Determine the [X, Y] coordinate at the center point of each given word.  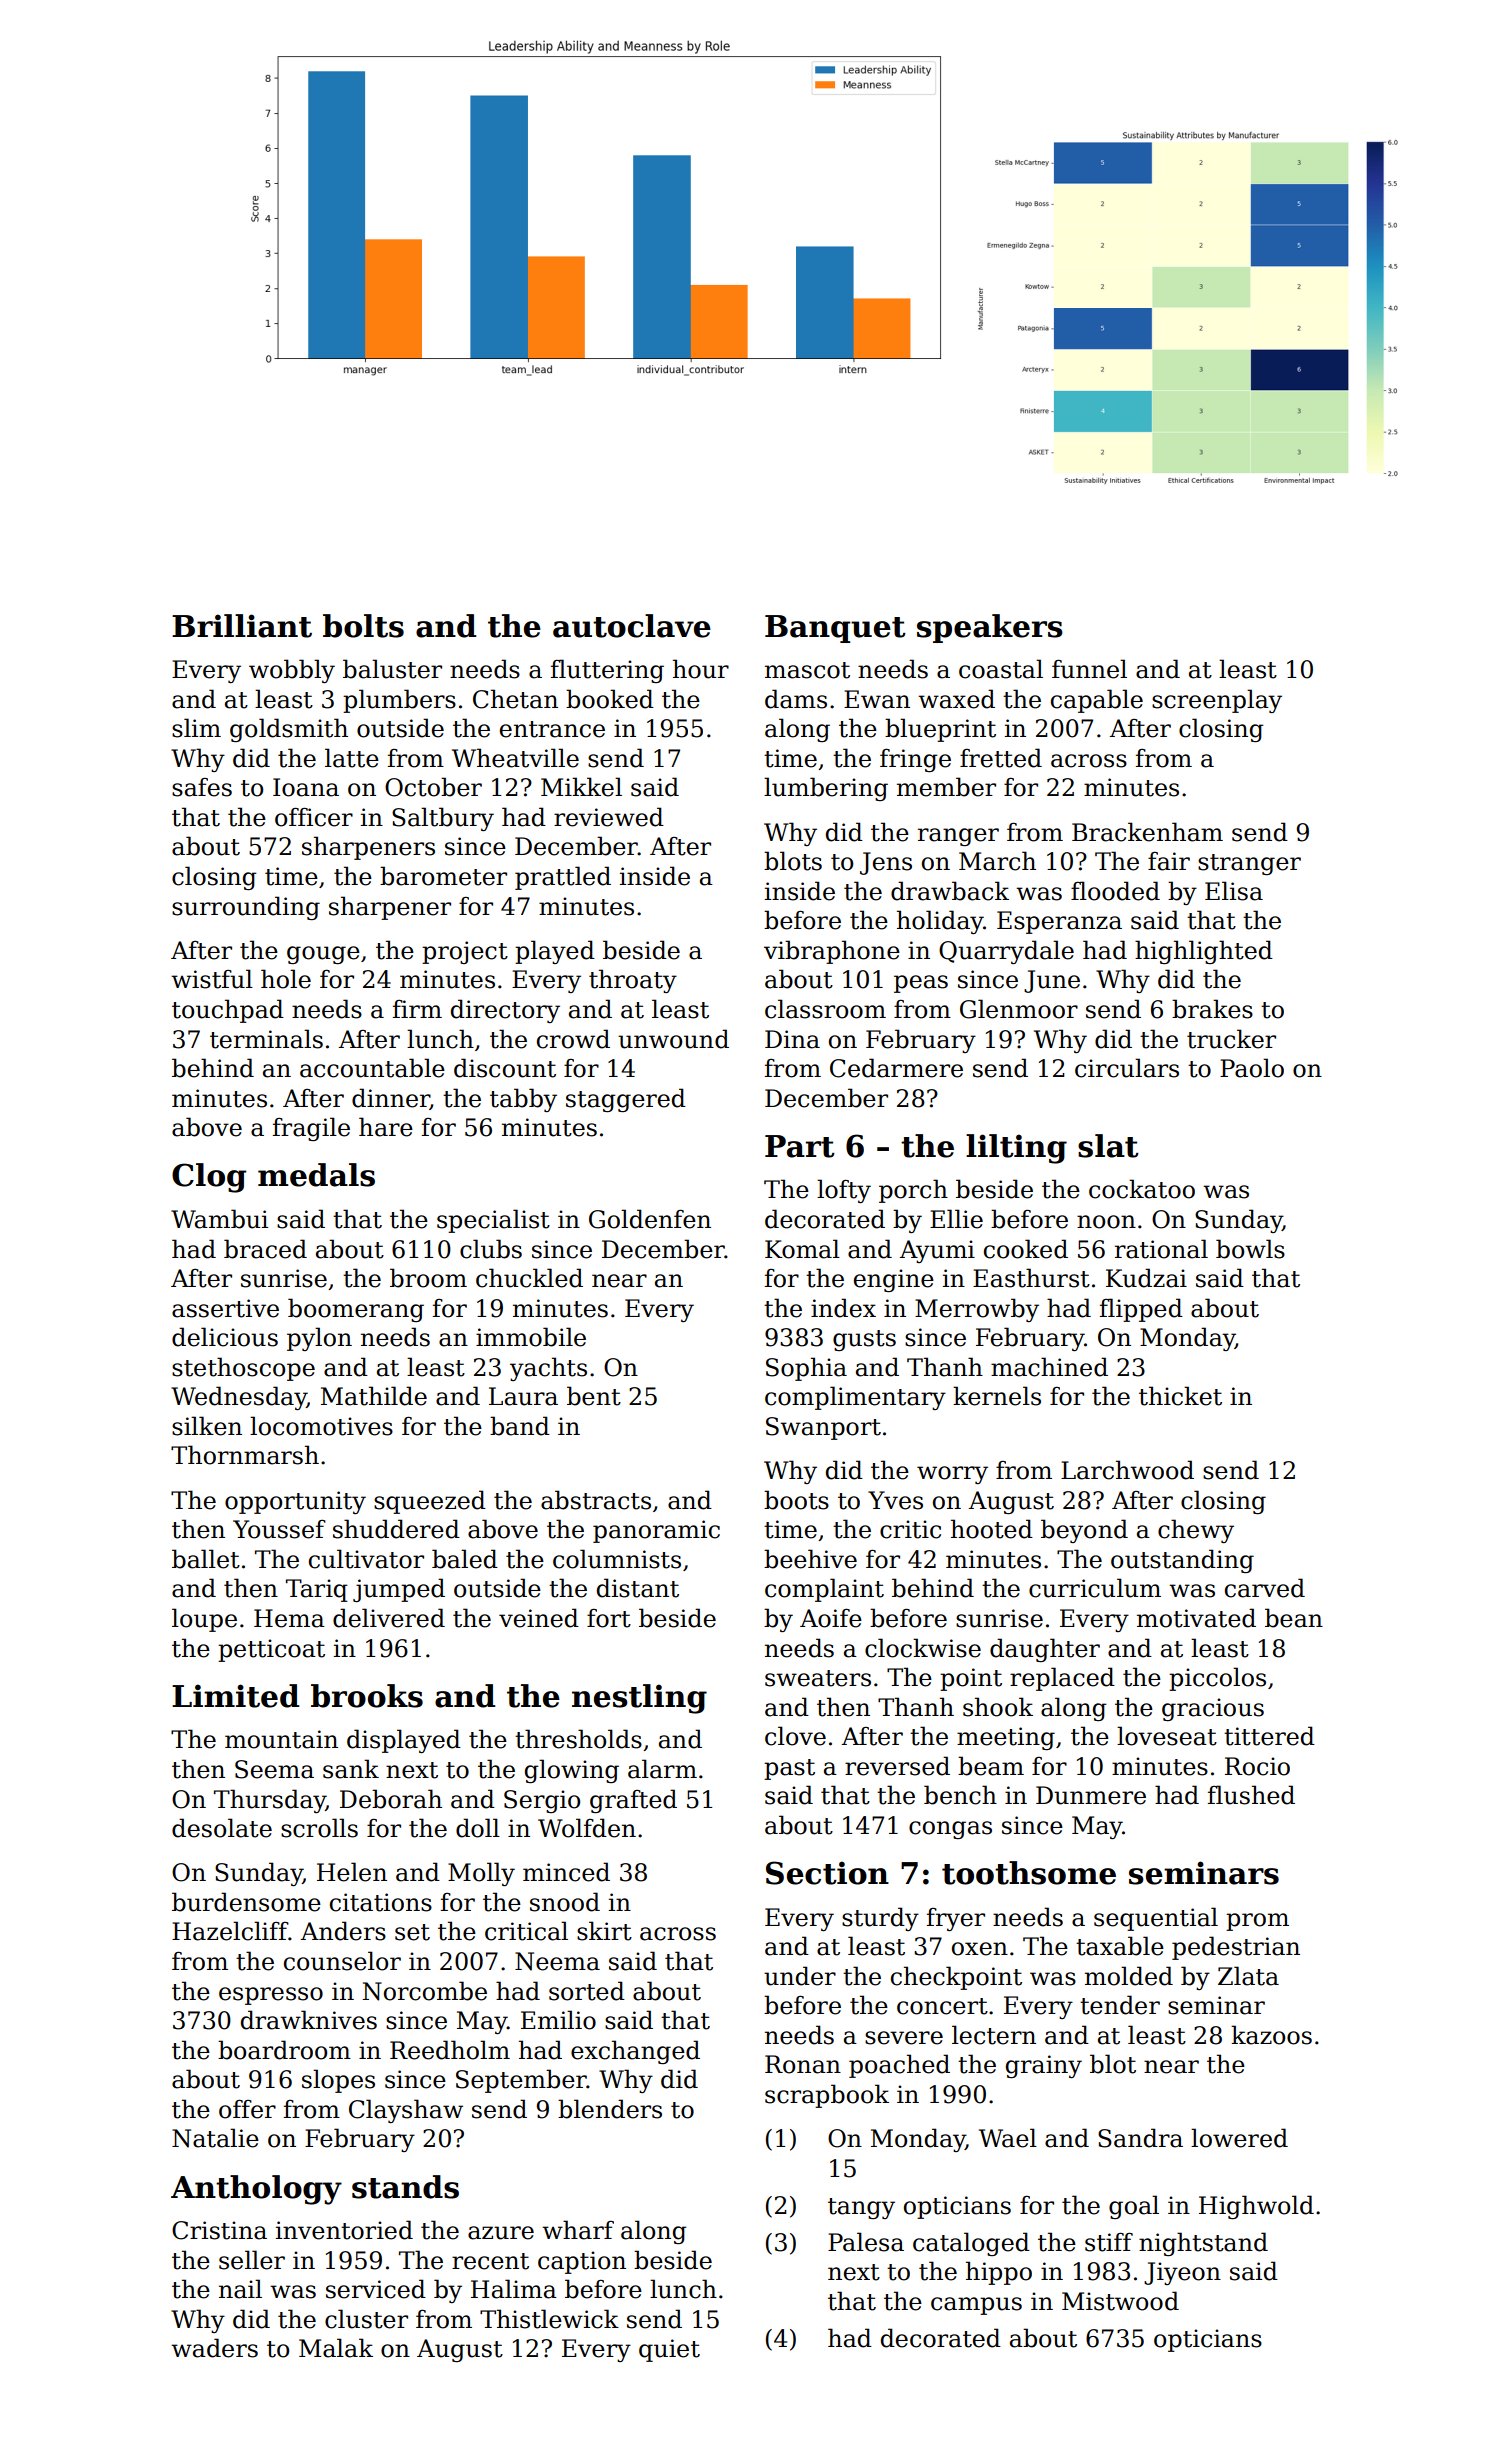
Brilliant [242, 626]
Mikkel [581, 787]
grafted [633, 1801]
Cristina [219, 2230]
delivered [389, 1618]
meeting [1006, 1738]
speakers [990, 628]
